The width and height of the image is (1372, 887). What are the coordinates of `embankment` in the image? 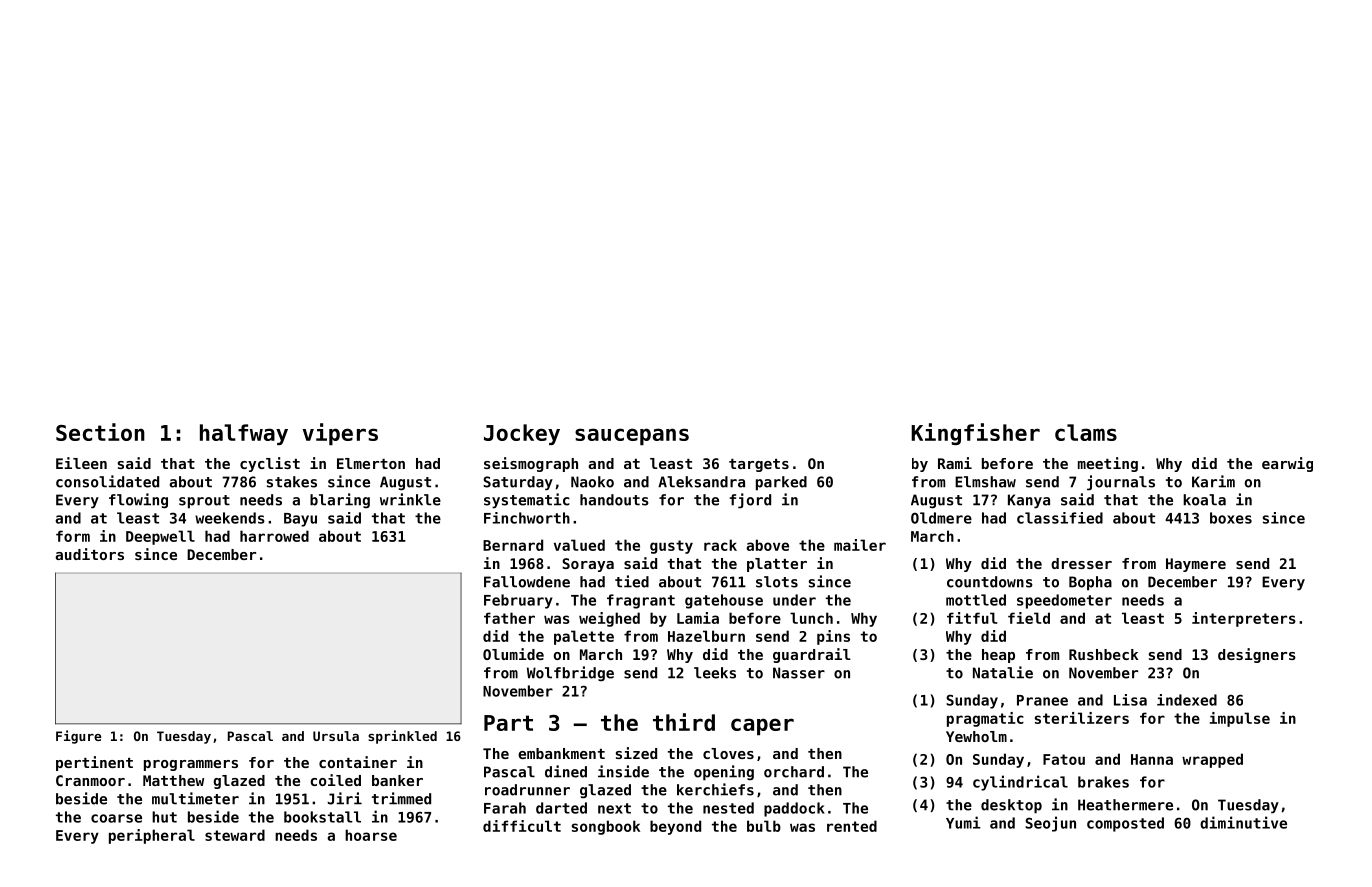 It's located at (561, 753).
